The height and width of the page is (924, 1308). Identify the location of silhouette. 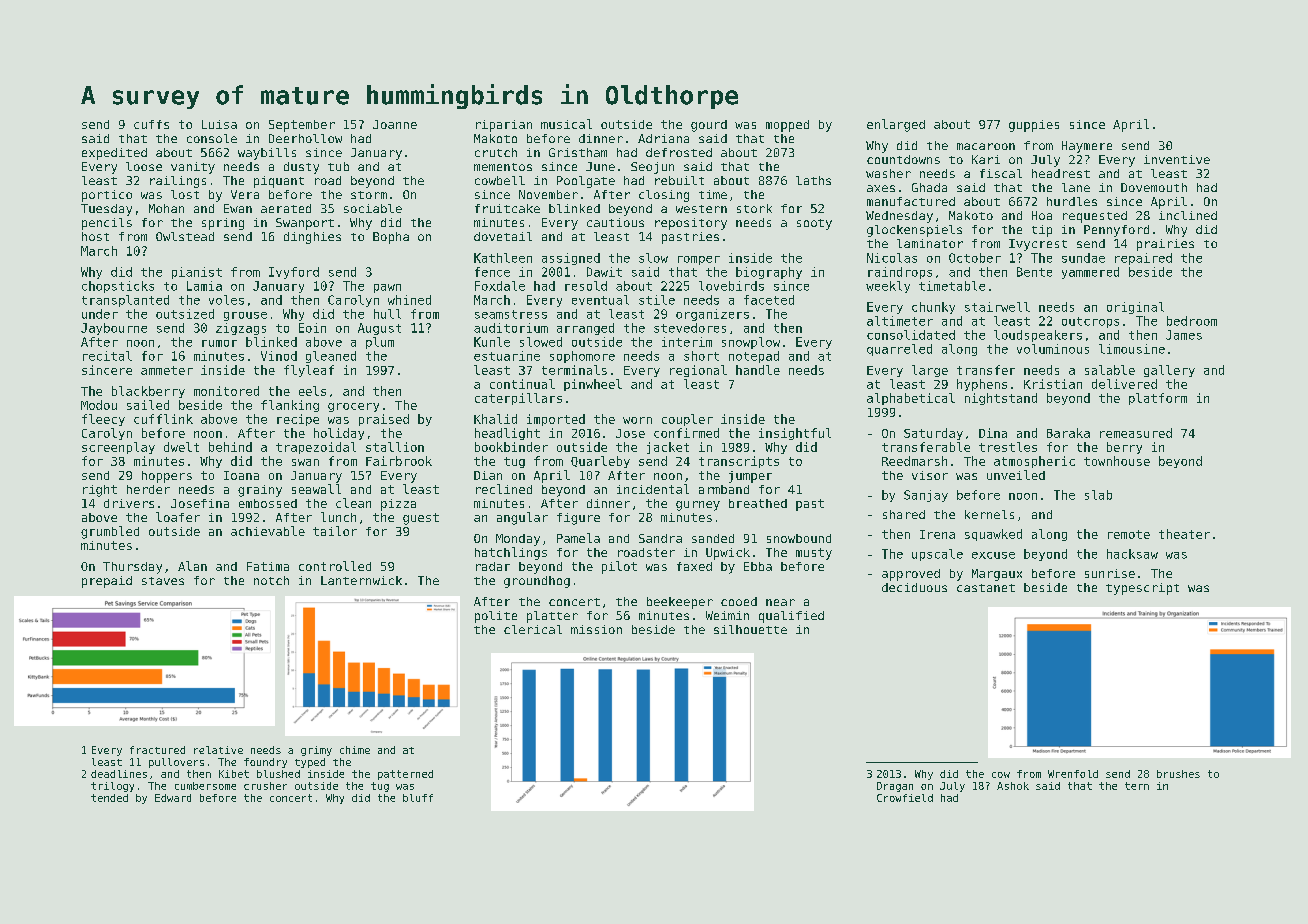
(750, 629).
